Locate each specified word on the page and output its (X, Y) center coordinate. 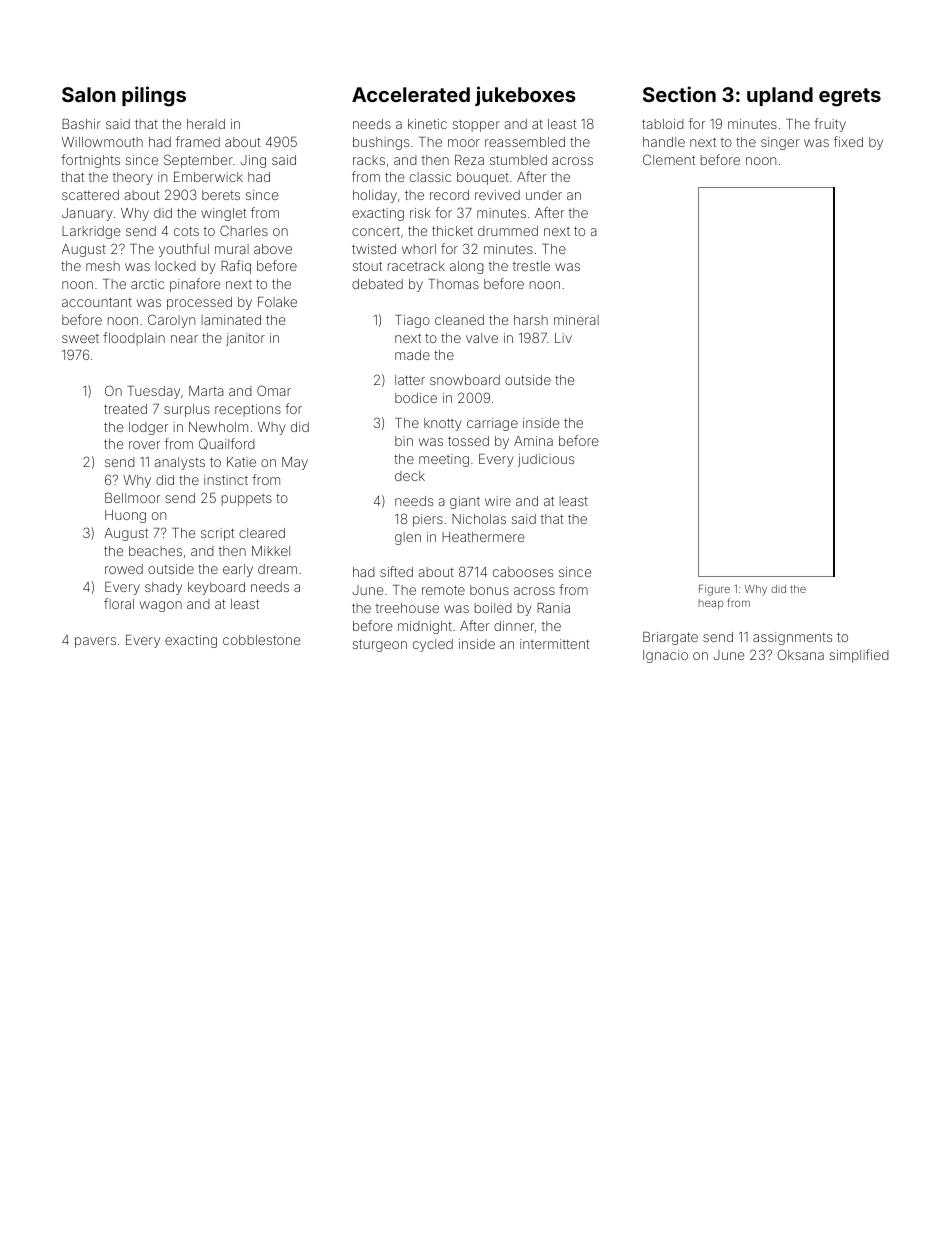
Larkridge (91, 232)
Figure (714, 590)
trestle (531, 266)
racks (369, 160)
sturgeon (380, 645)
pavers (95, 642)
